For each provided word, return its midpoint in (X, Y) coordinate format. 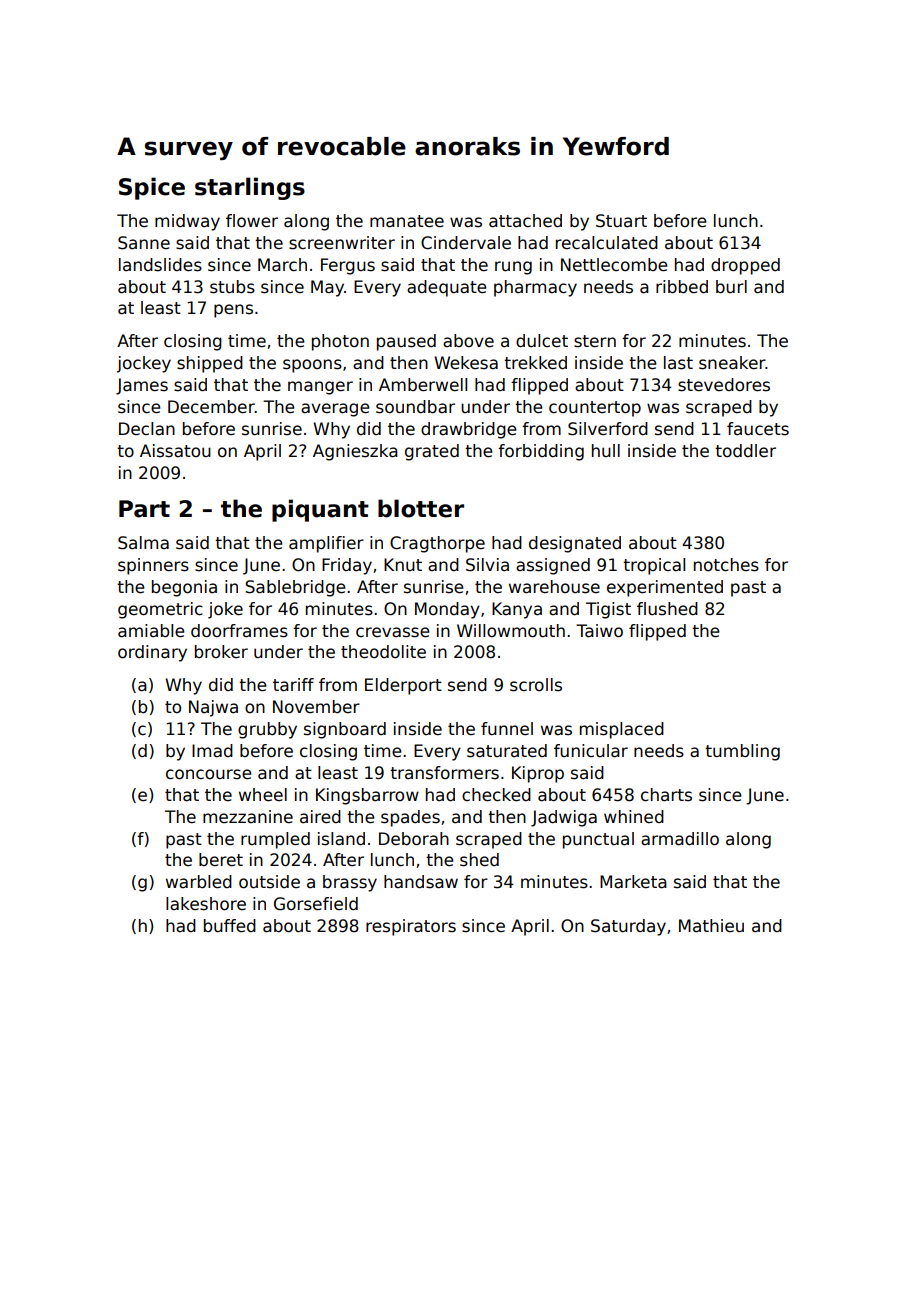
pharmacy (535, 288)
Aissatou (175, 451)
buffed (230, 926)
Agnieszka (355, 452)
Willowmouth (511, 631)
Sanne (144, 243)
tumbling (742, 752)
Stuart (621, 221)
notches (726, 565)
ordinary (152, 653)
